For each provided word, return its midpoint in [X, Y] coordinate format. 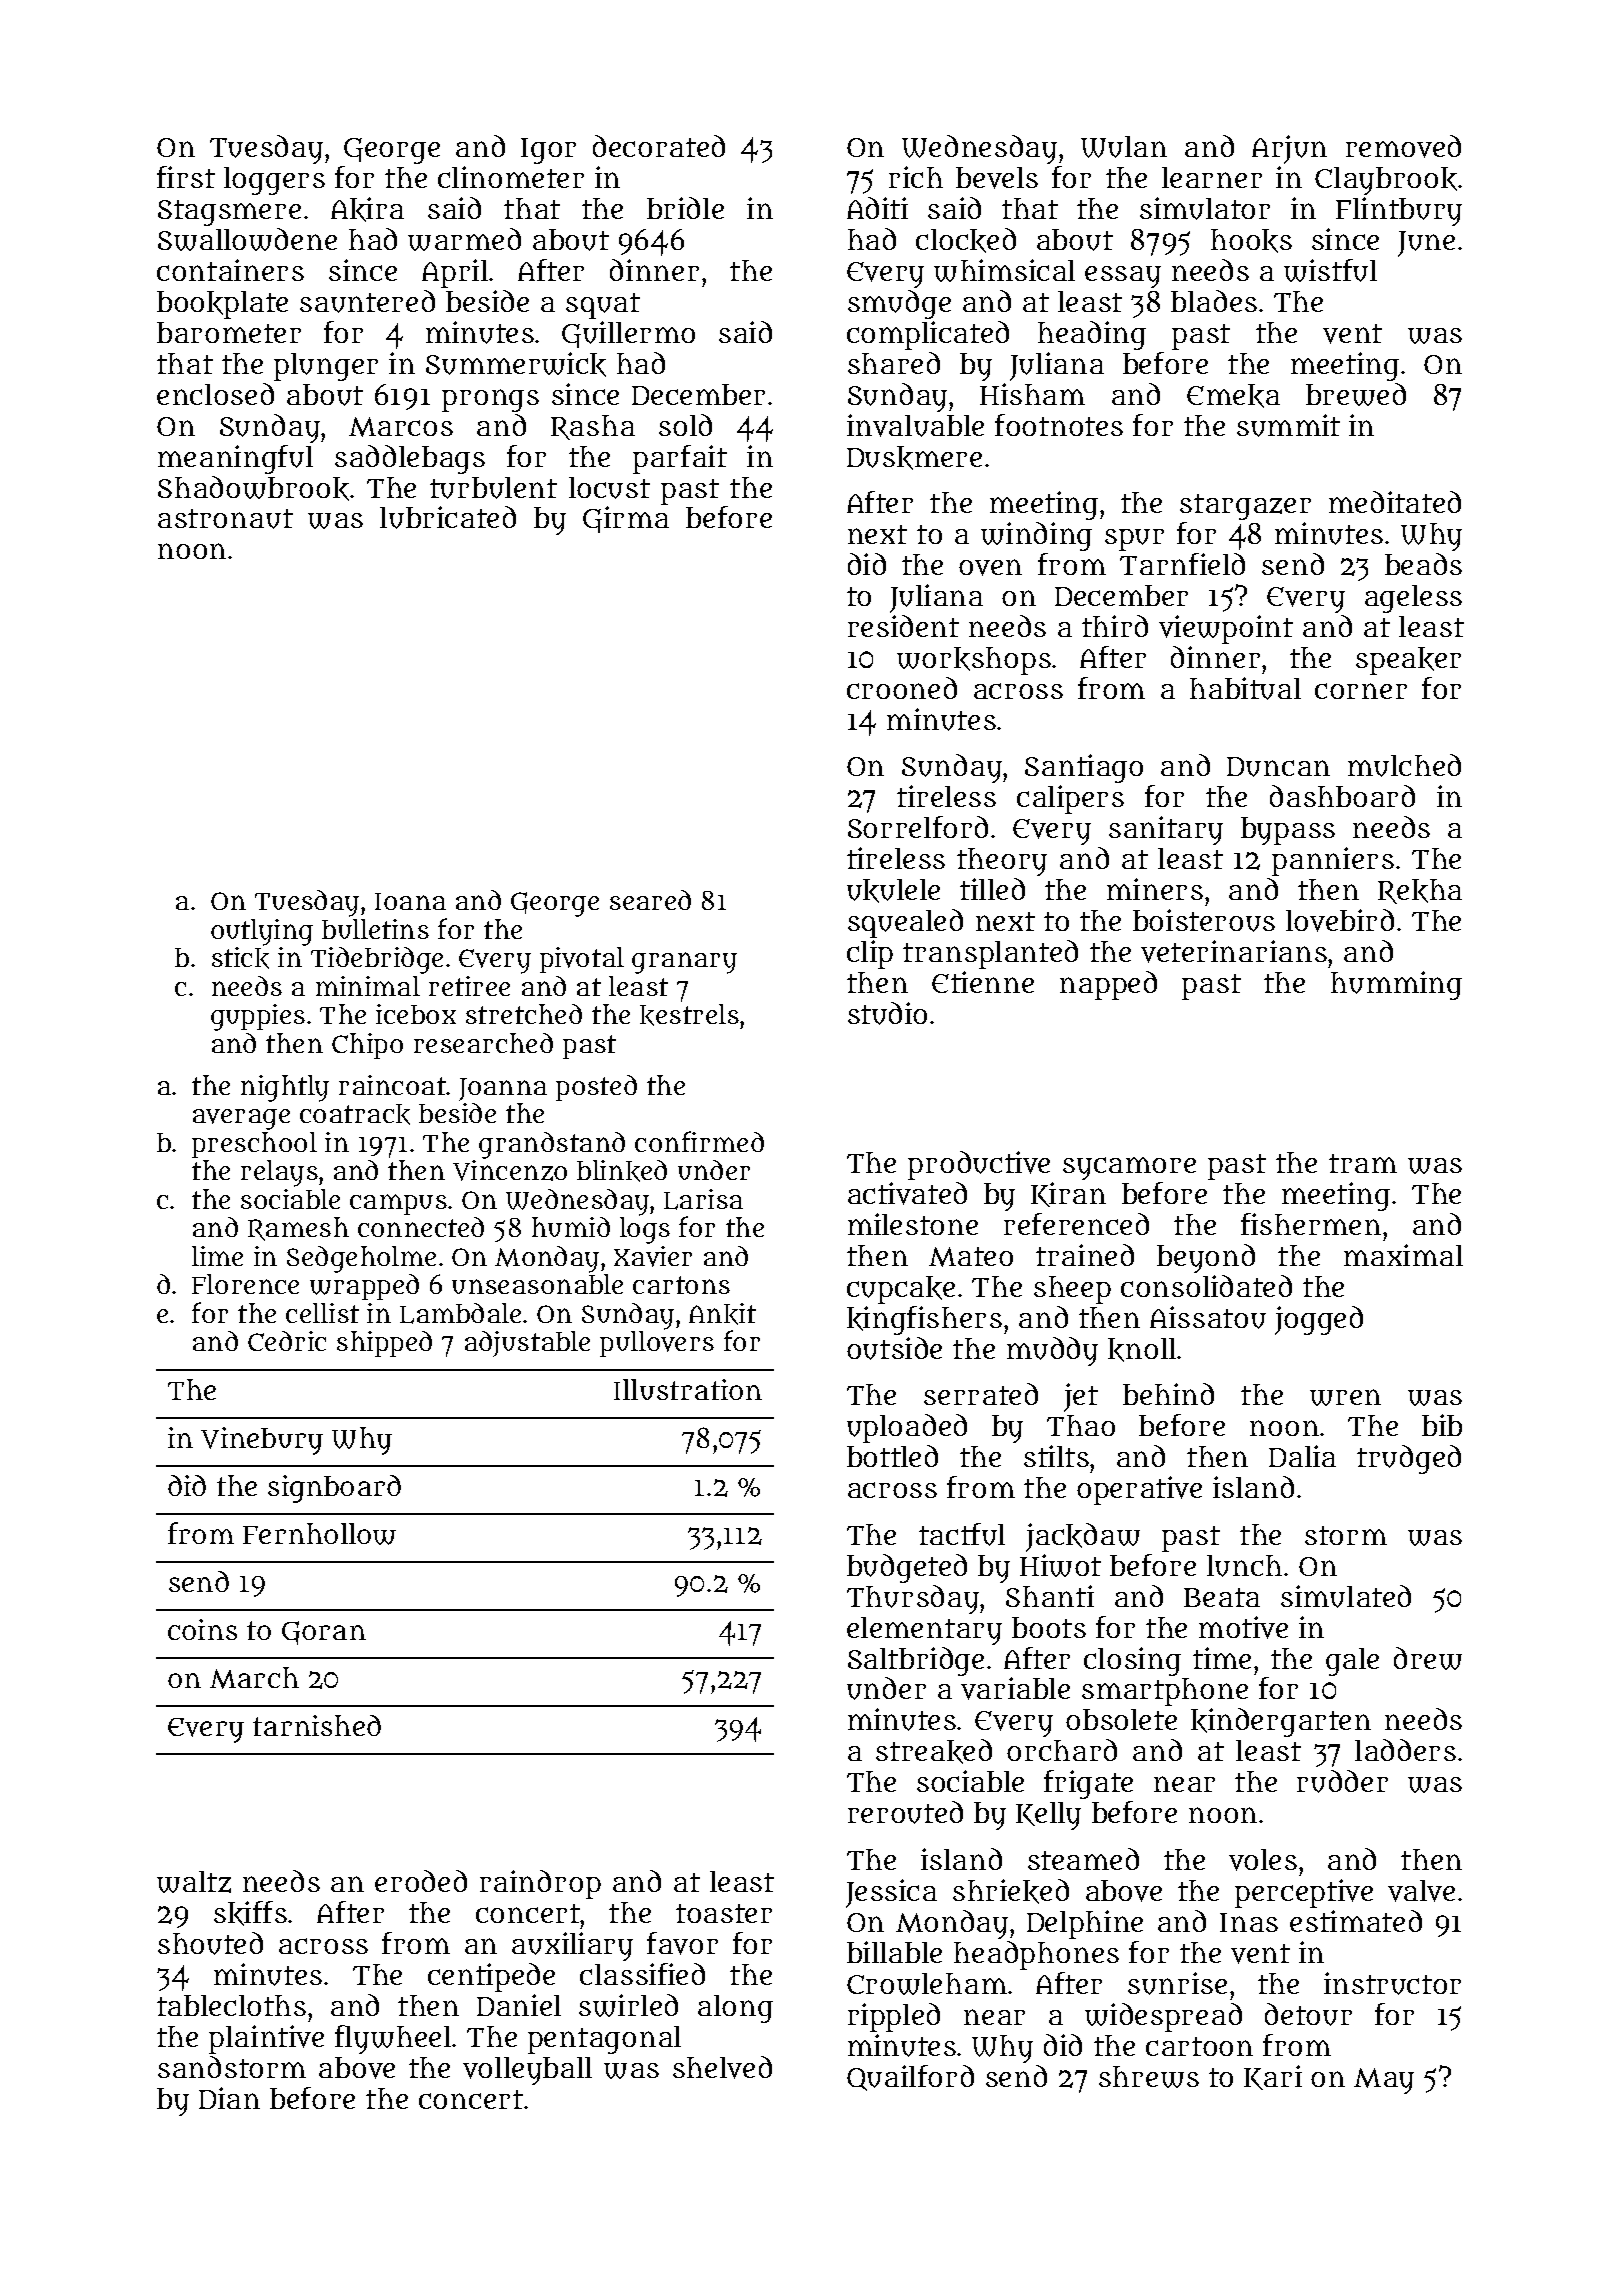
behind [1168, 1394]
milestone [913, 1224]
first [186, 177]
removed [1403, 146]
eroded [421, 1881]
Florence [245, 1284]
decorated [659, 146]
